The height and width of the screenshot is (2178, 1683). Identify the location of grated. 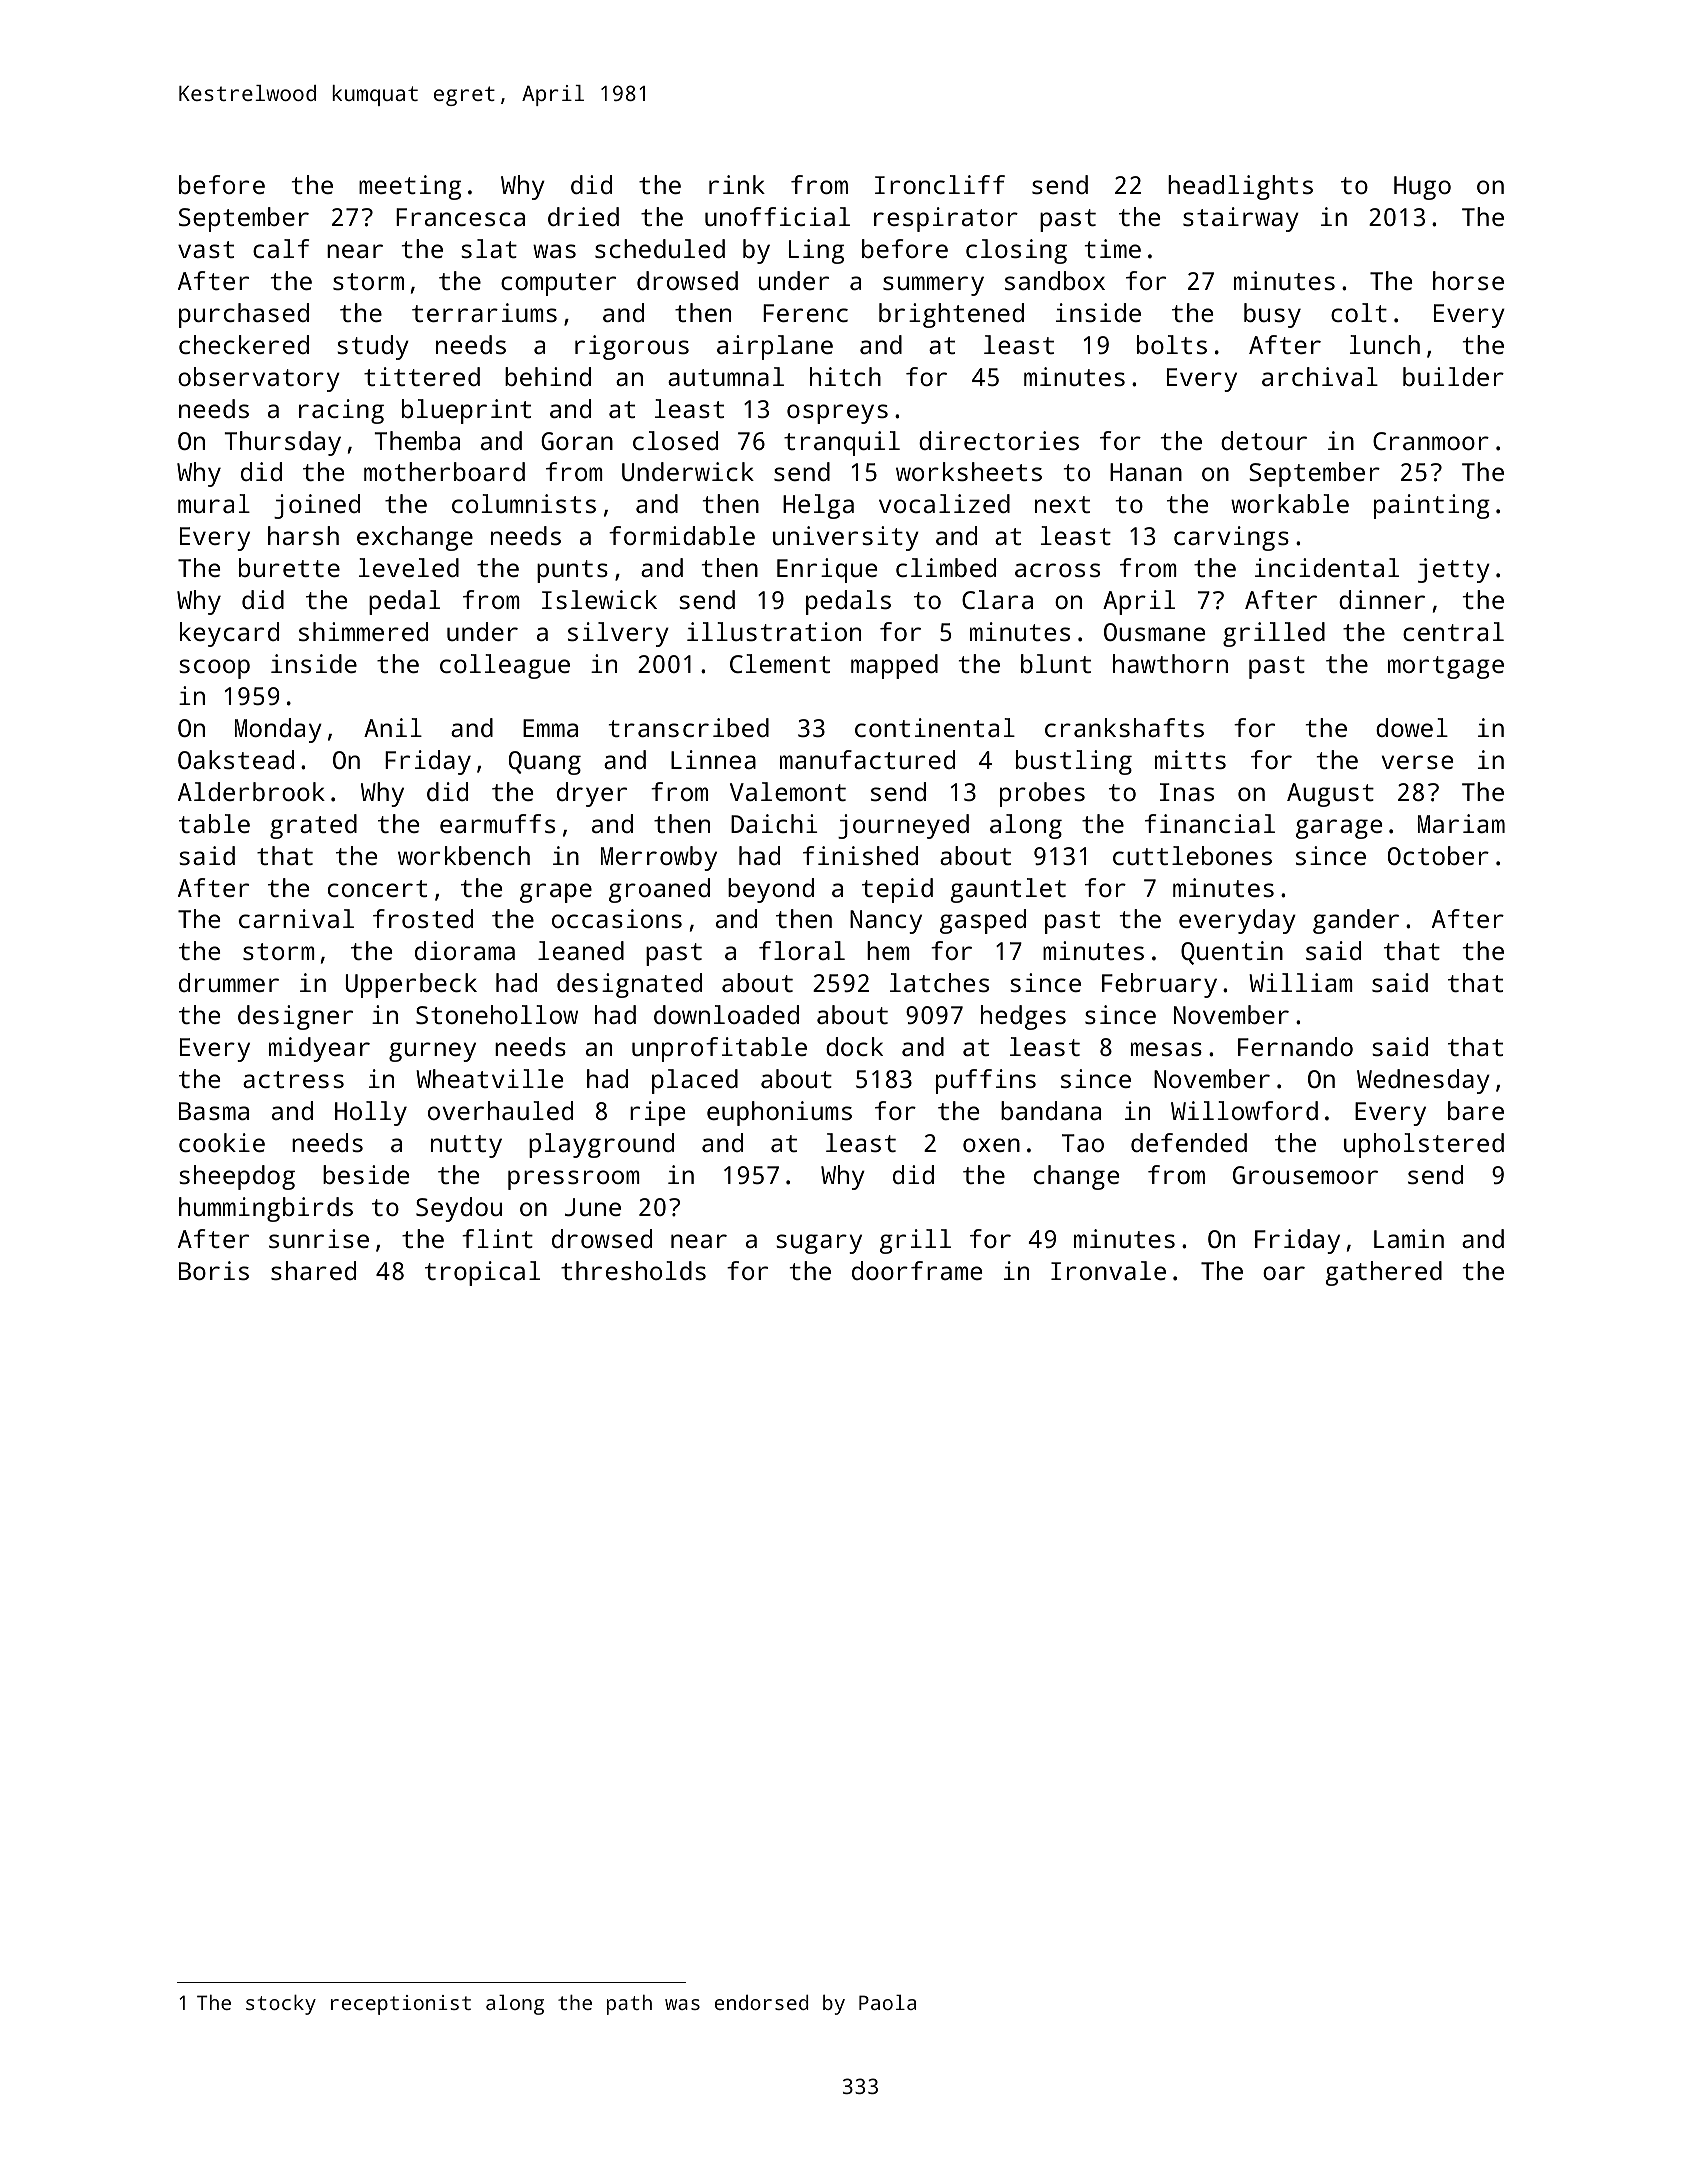
(313, 826).
